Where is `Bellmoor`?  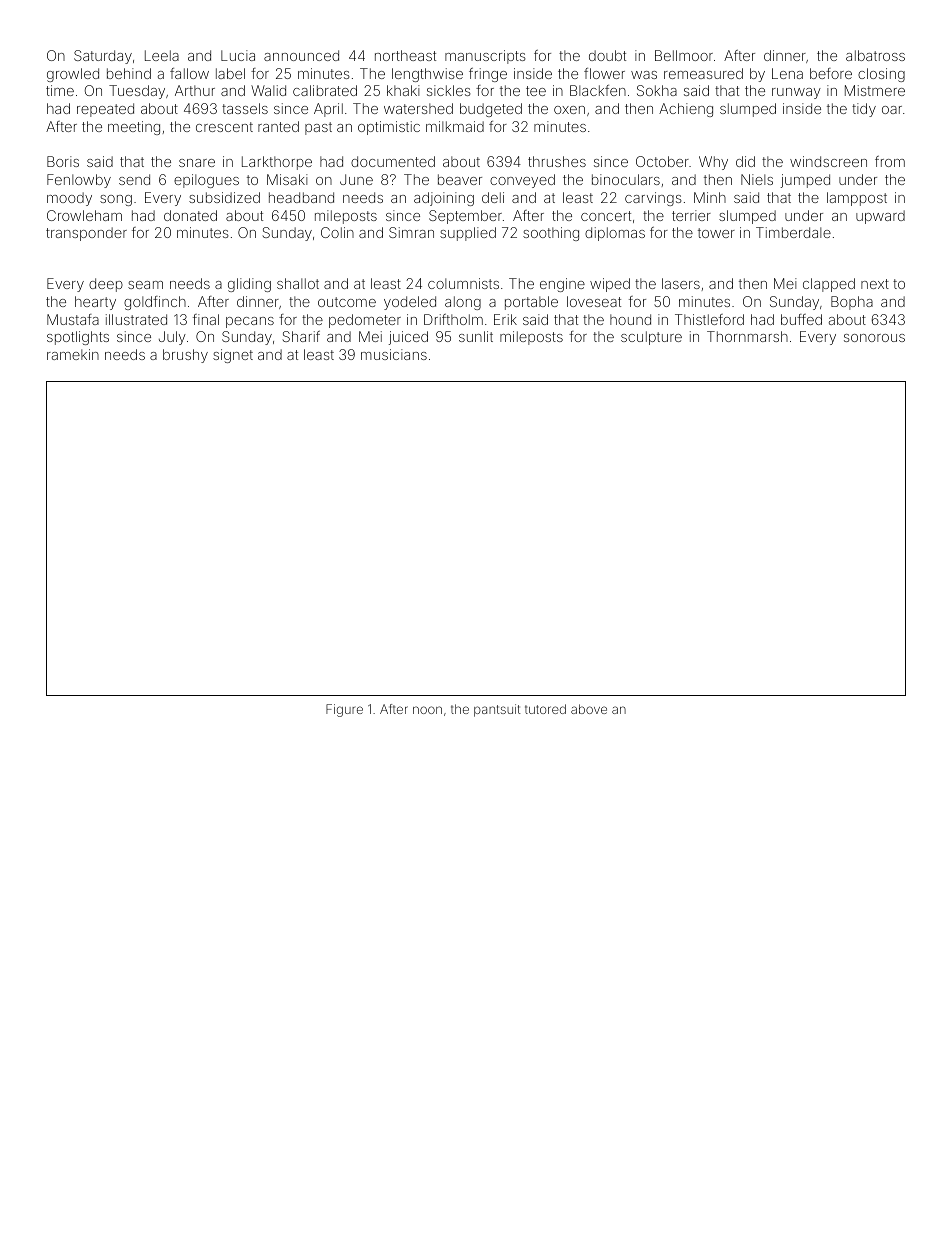 Bellmoor is located at coordinates (684, 55).
